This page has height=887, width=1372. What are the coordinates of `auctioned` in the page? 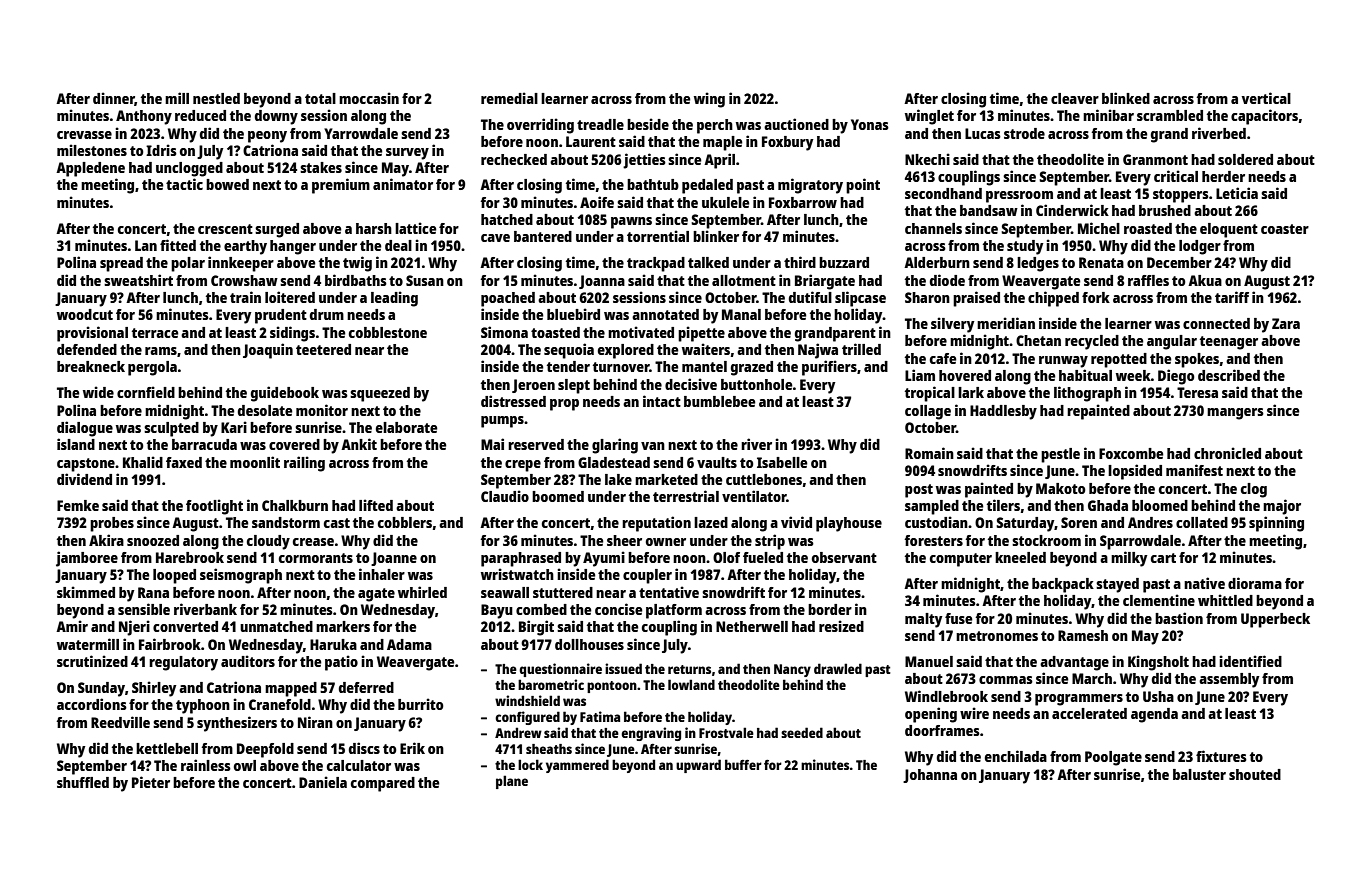 It's located at (796, 124).
